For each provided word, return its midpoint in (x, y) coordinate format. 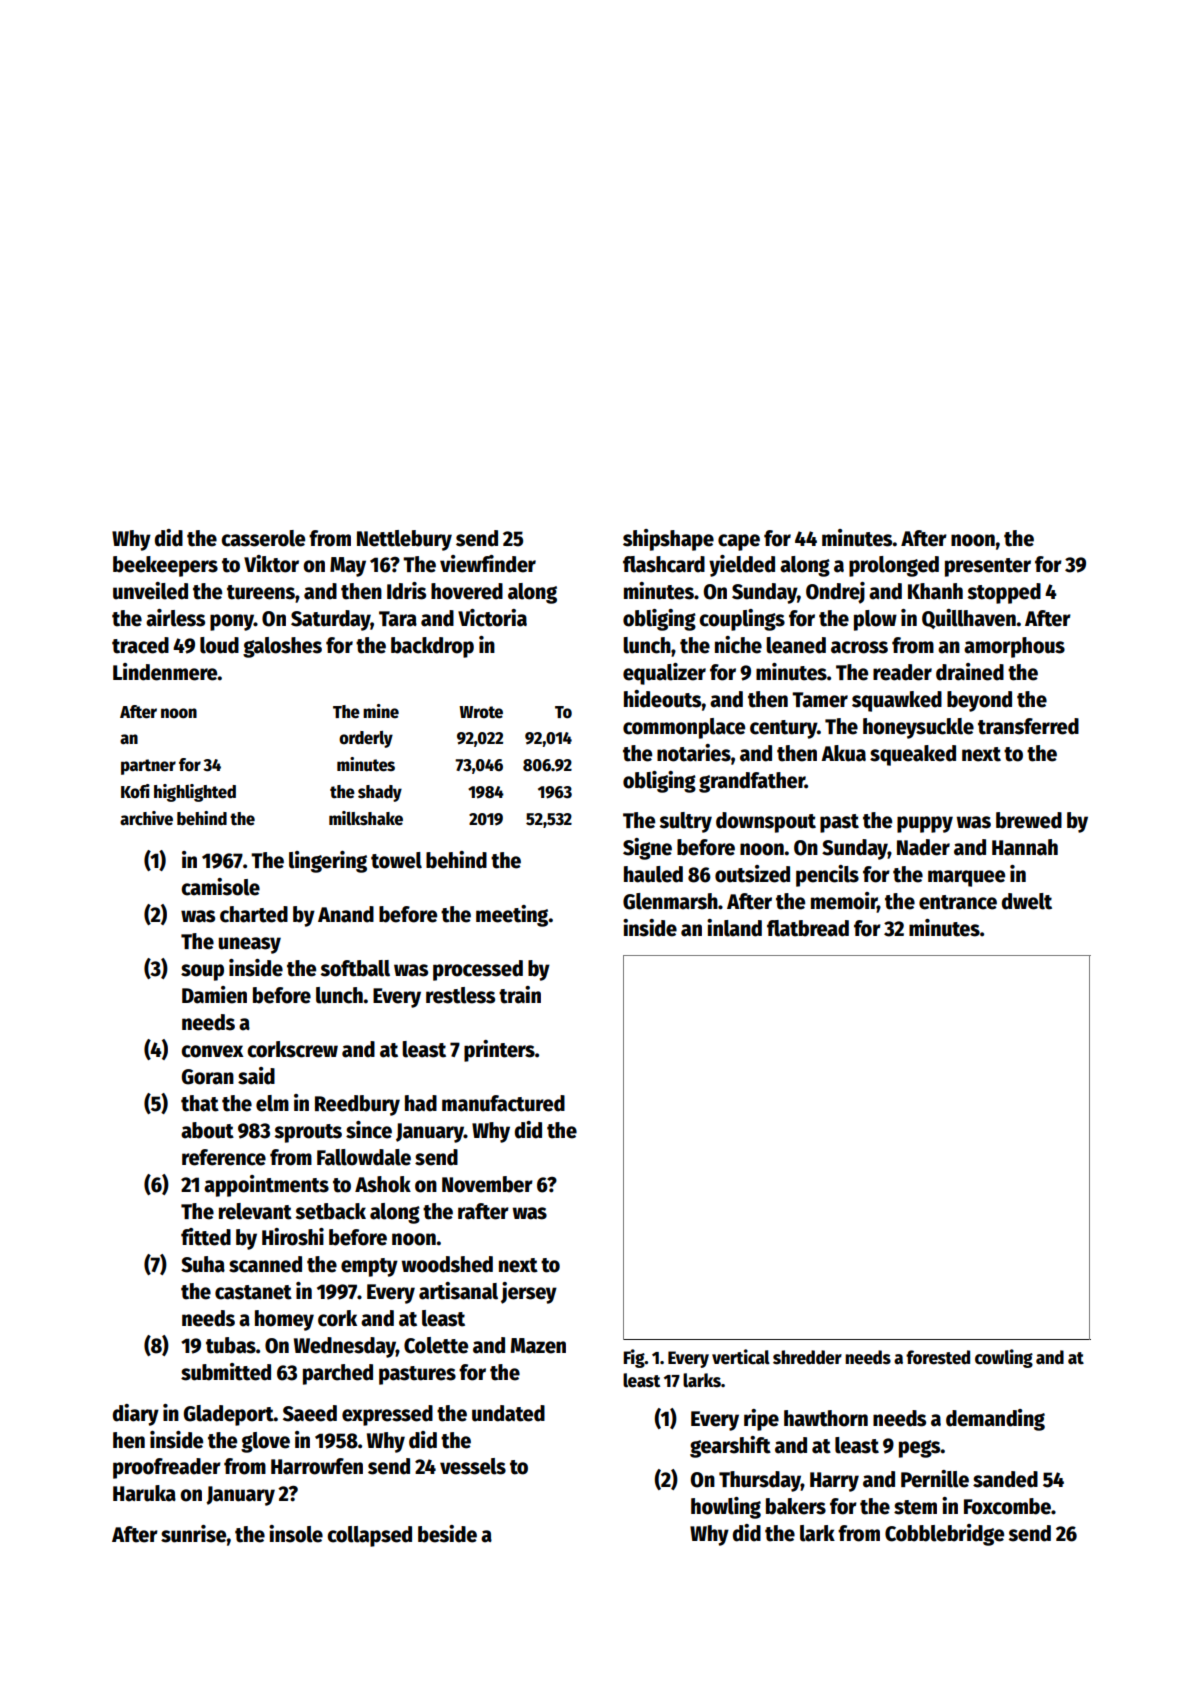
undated (508, 1413)
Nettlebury (404, 540)
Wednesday (345, 1347)
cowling (1004, 1358)
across (859, 647)
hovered (467, 591)
